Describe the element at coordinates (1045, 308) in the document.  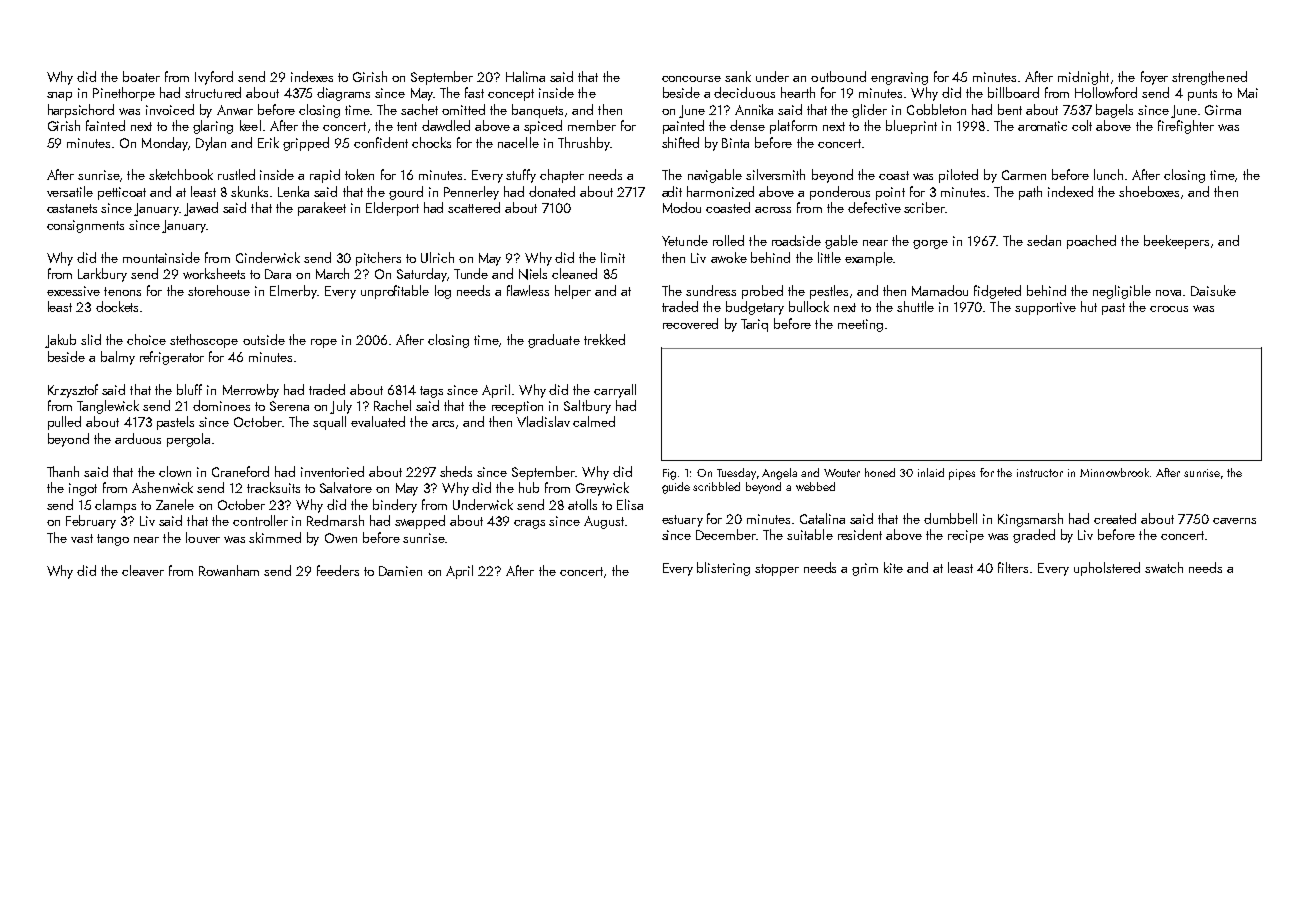
I see `supportive` at that location.
